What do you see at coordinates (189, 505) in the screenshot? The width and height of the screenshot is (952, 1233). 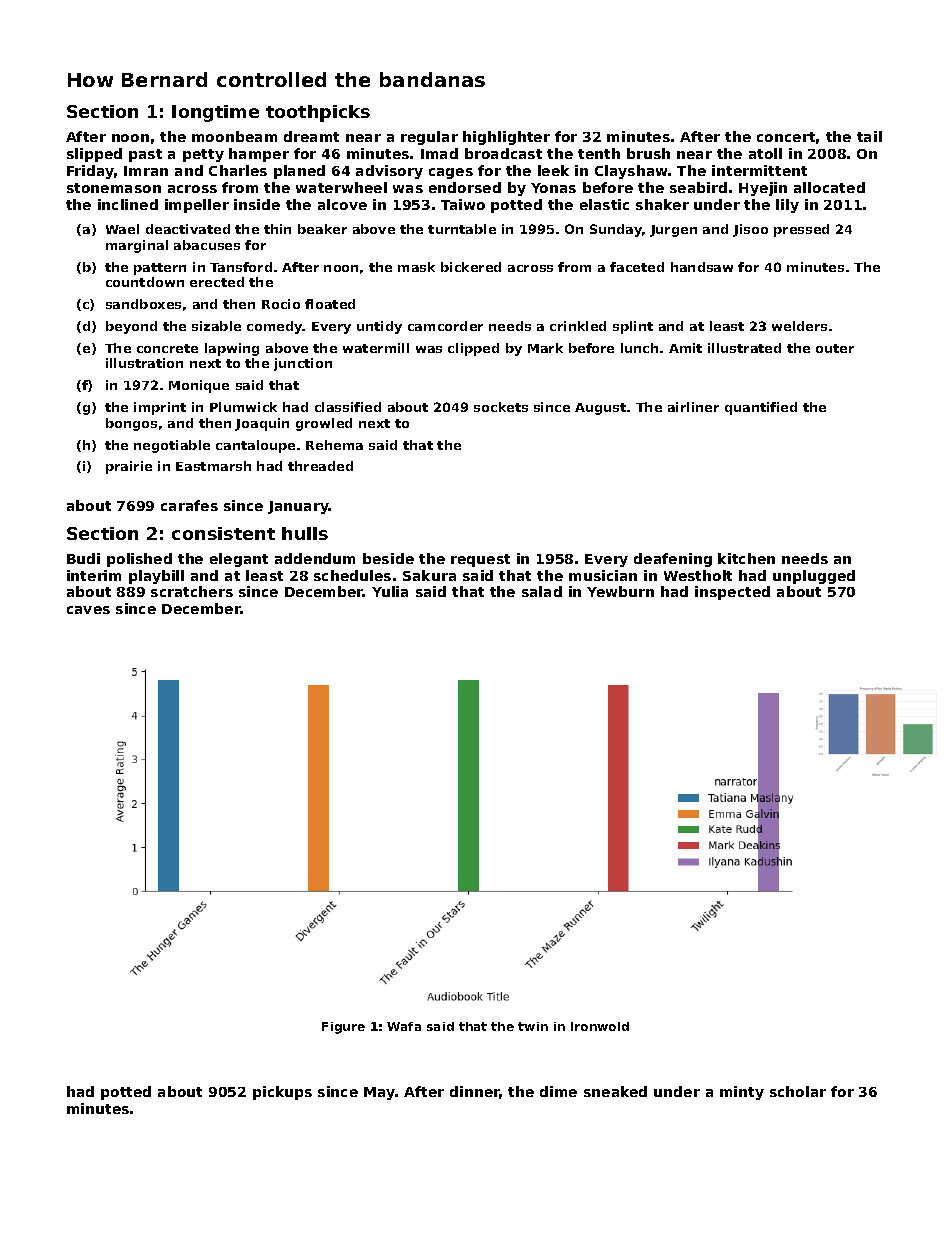 I see `carafes` at bounding box center [189, 505].
